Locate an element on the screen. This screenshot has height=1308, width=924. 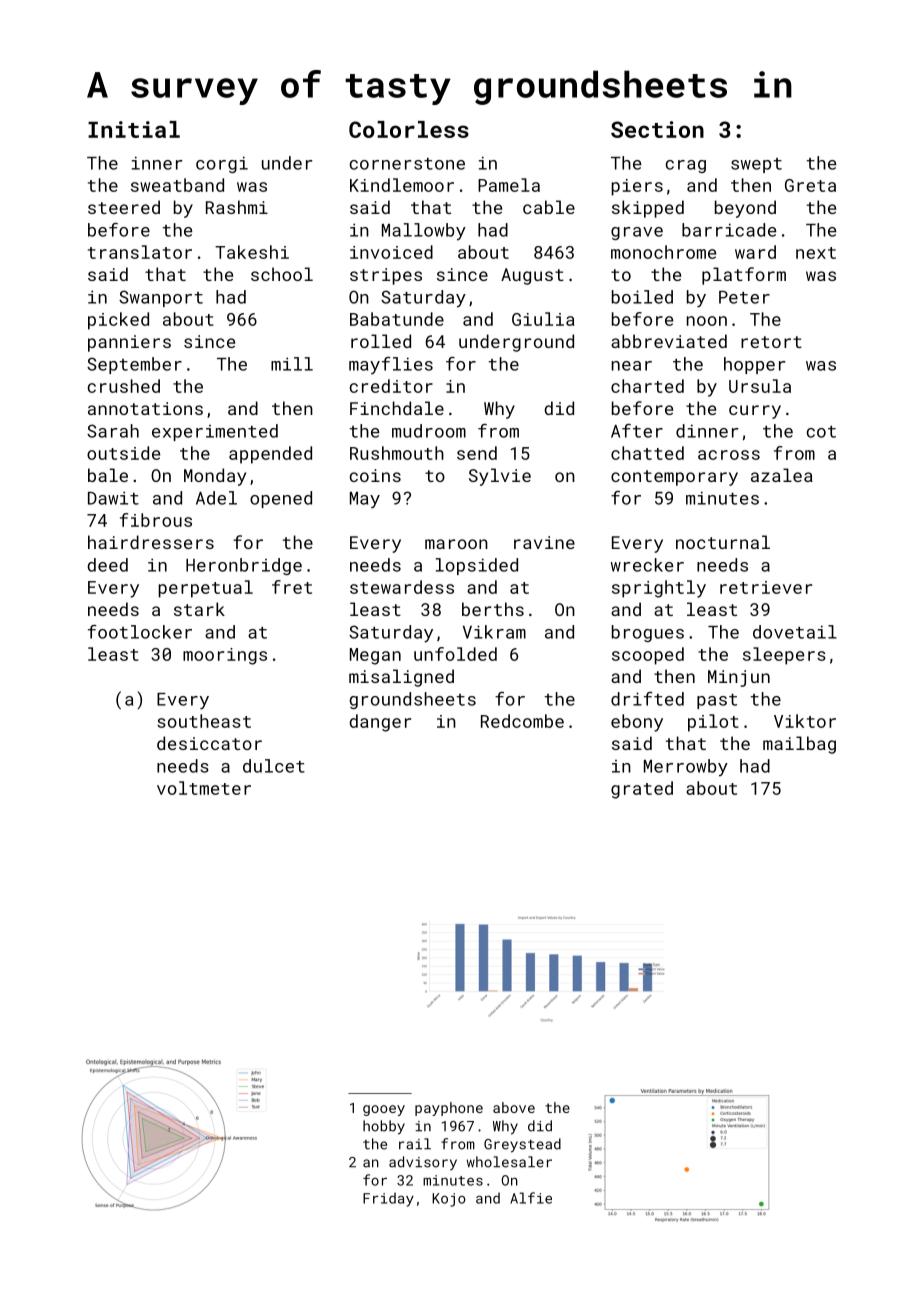
Alfie is located at coordinates (531, 1198).
